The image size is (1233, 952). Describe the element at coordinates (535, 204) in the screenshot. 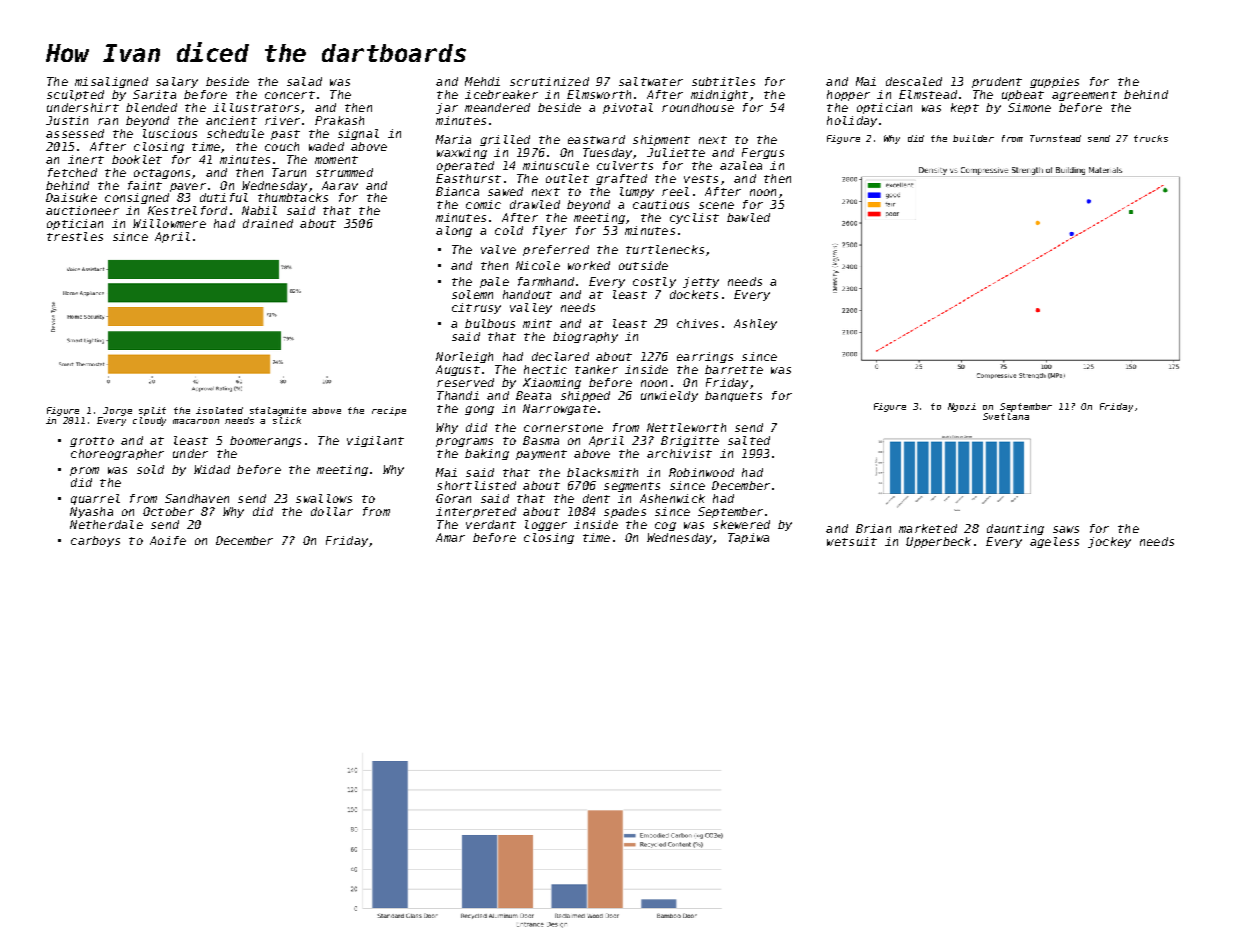

I see `drawled` at that location.
